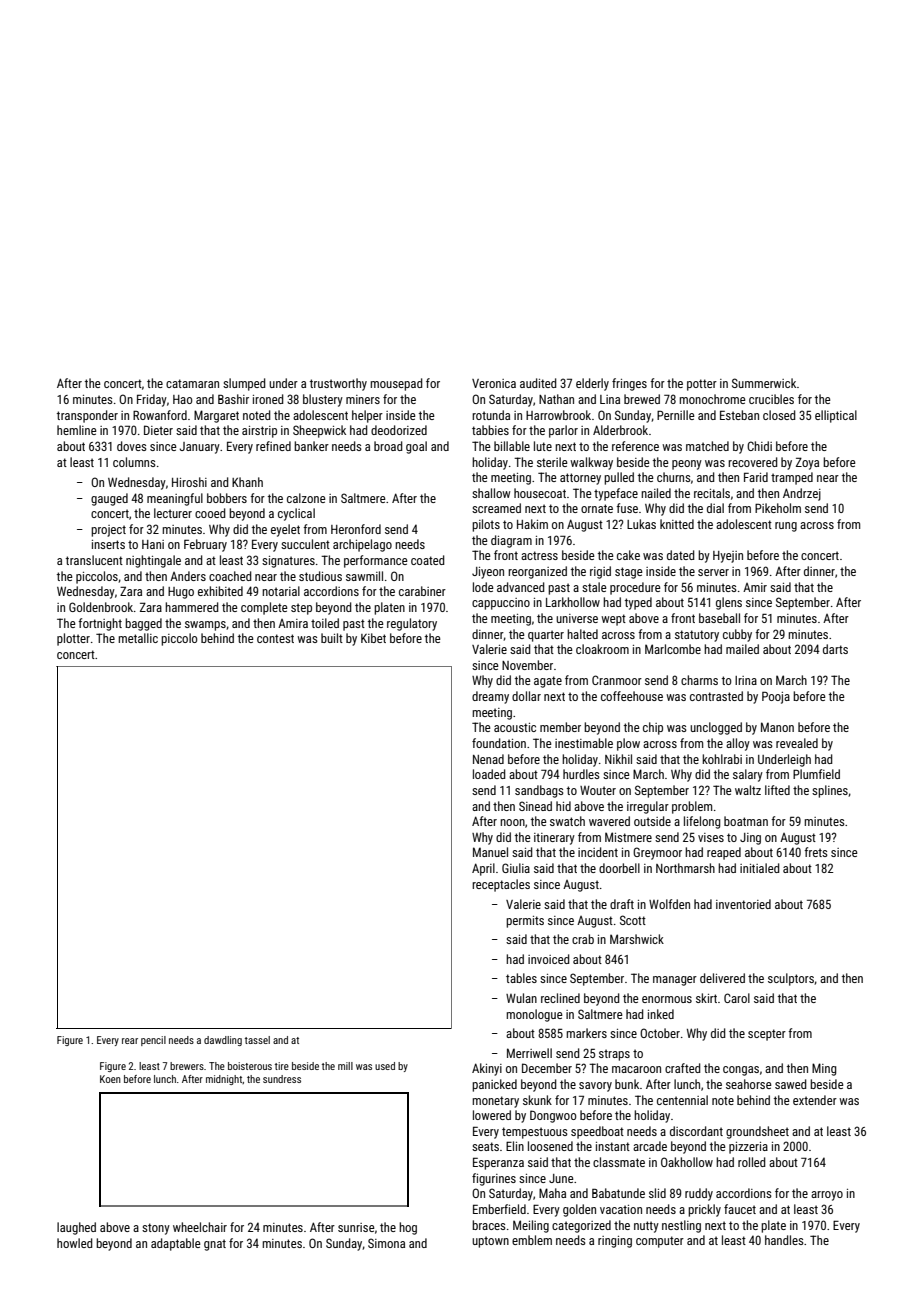  What do you see at coordinates (538, 383) in the screenshot?
I see `audited` at bounding box center [538, 383].
